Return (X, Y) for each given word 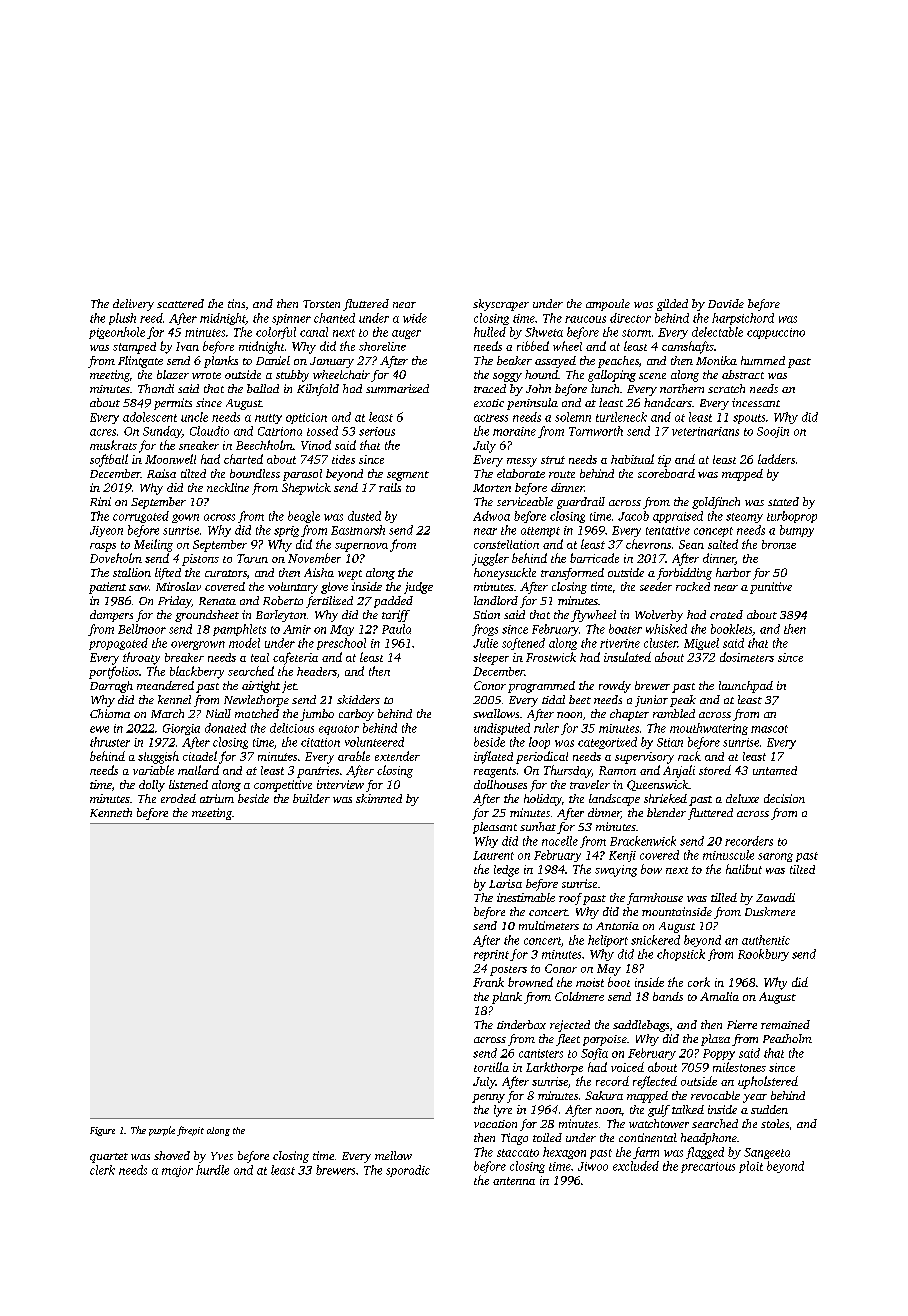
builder (311, 798)
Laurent (493, 855)
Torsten (321, 304)
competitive (283, 786)
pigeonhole (117, 333)
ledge (506, 871)
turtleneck (621, 417)
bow (651, 869)
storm (636, 333)
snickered (655, 940)
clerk (102, 1170)
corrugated (141, 517)
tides (343, 459)
